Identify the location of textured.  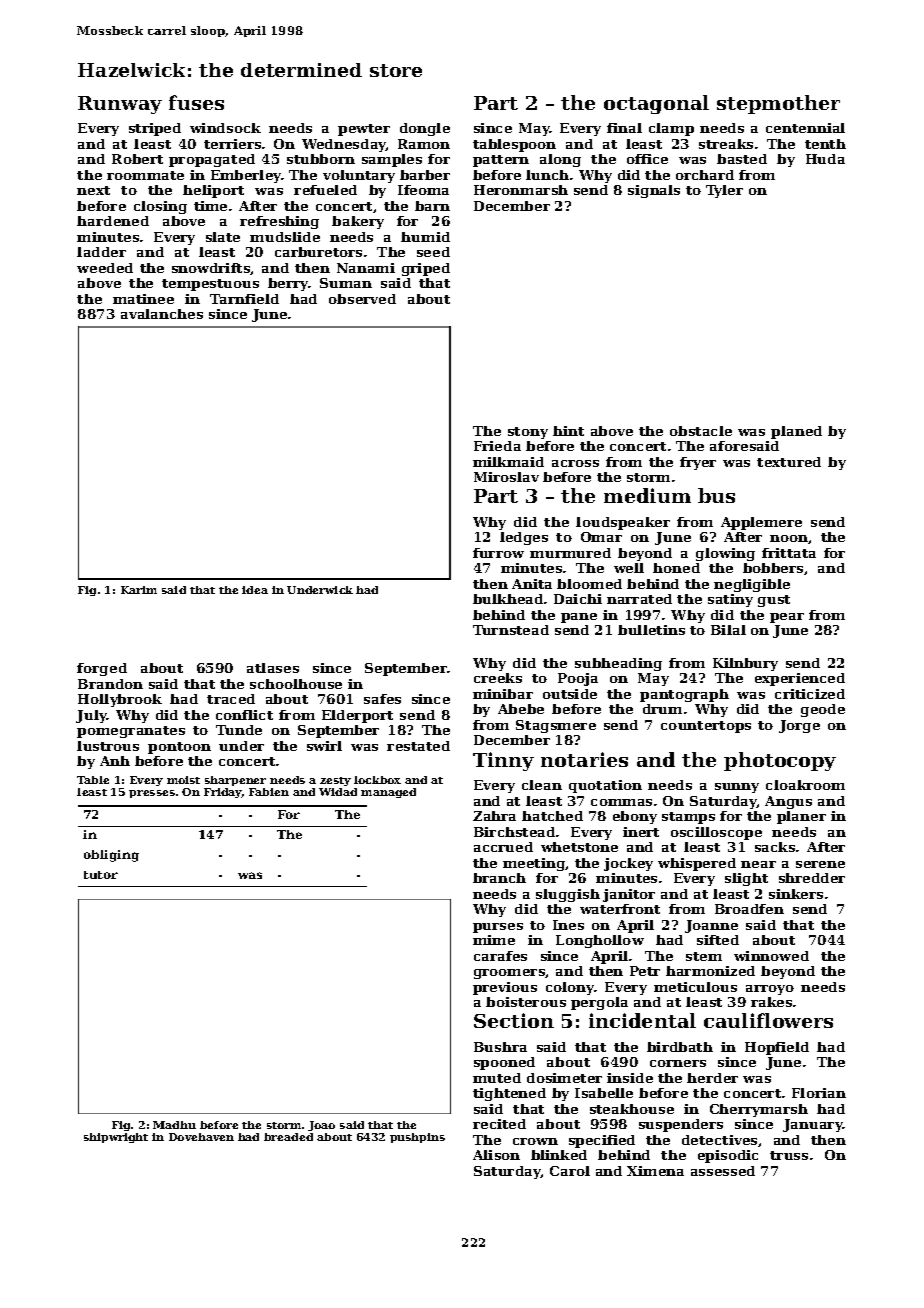
(789, 462).
